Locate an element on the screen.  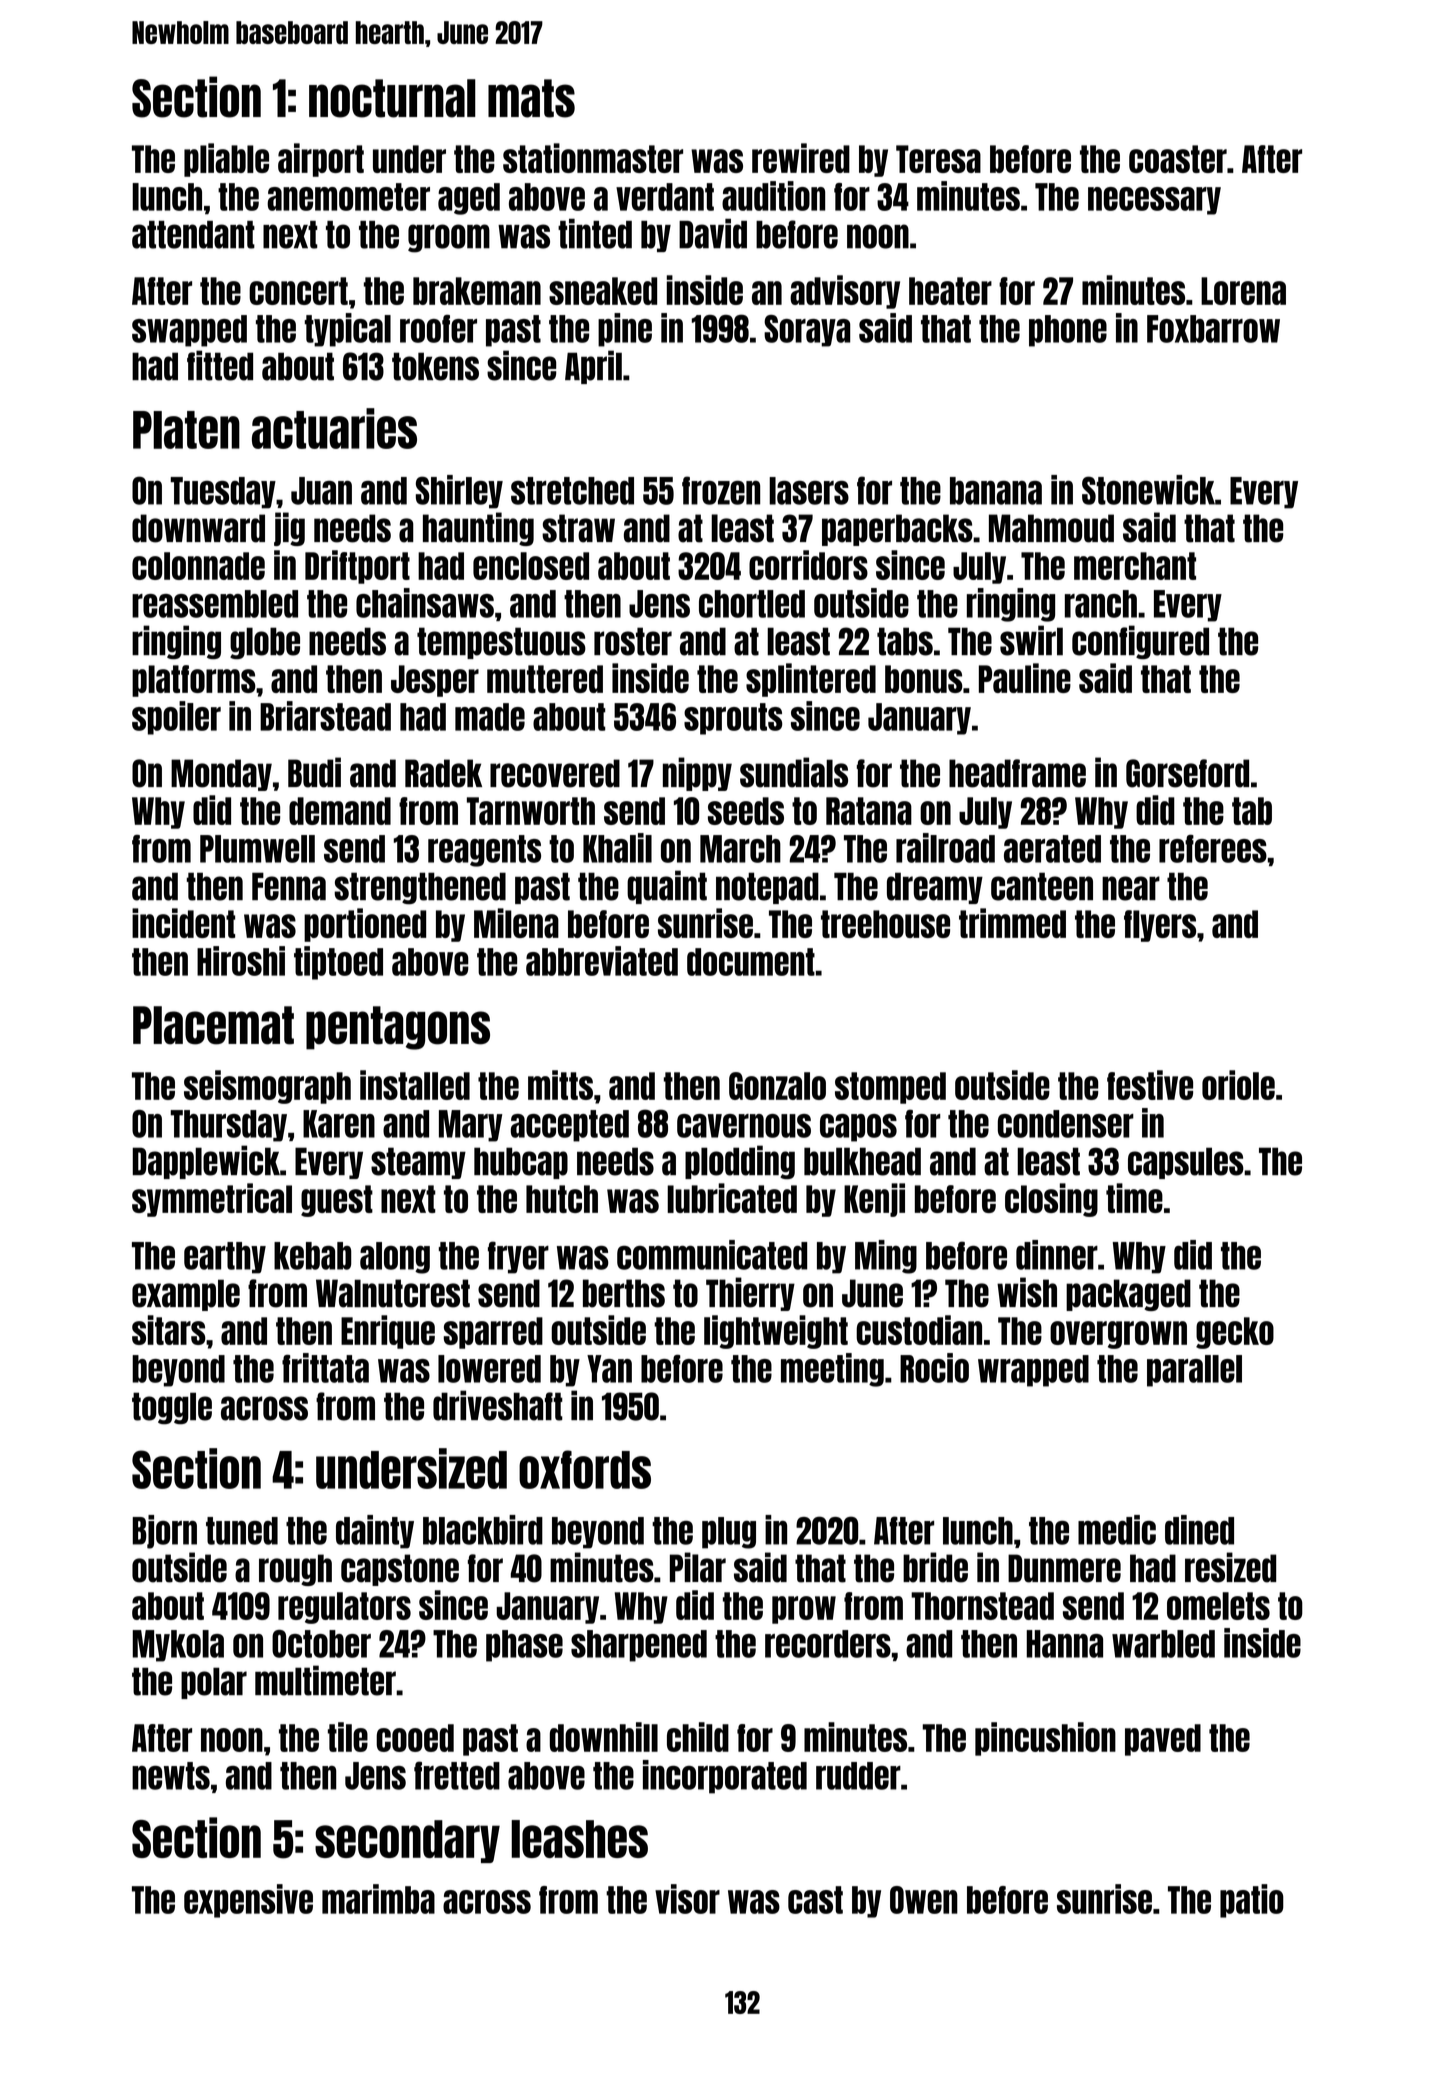
referees is located at coordinates (1213, 849).
